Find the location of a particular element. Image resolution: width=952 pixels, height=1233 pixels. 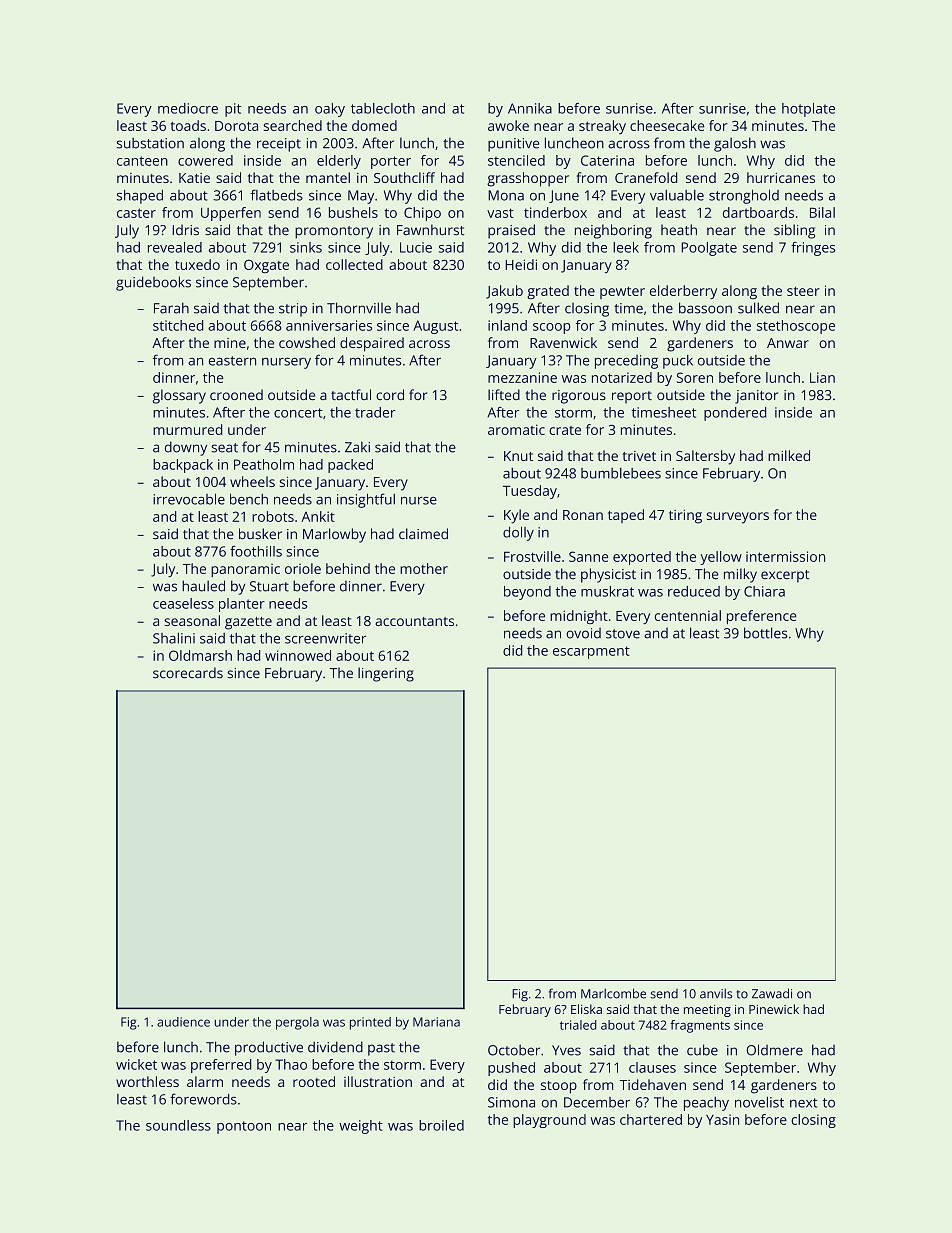

Caterina is located at coordinates (607, 160).
